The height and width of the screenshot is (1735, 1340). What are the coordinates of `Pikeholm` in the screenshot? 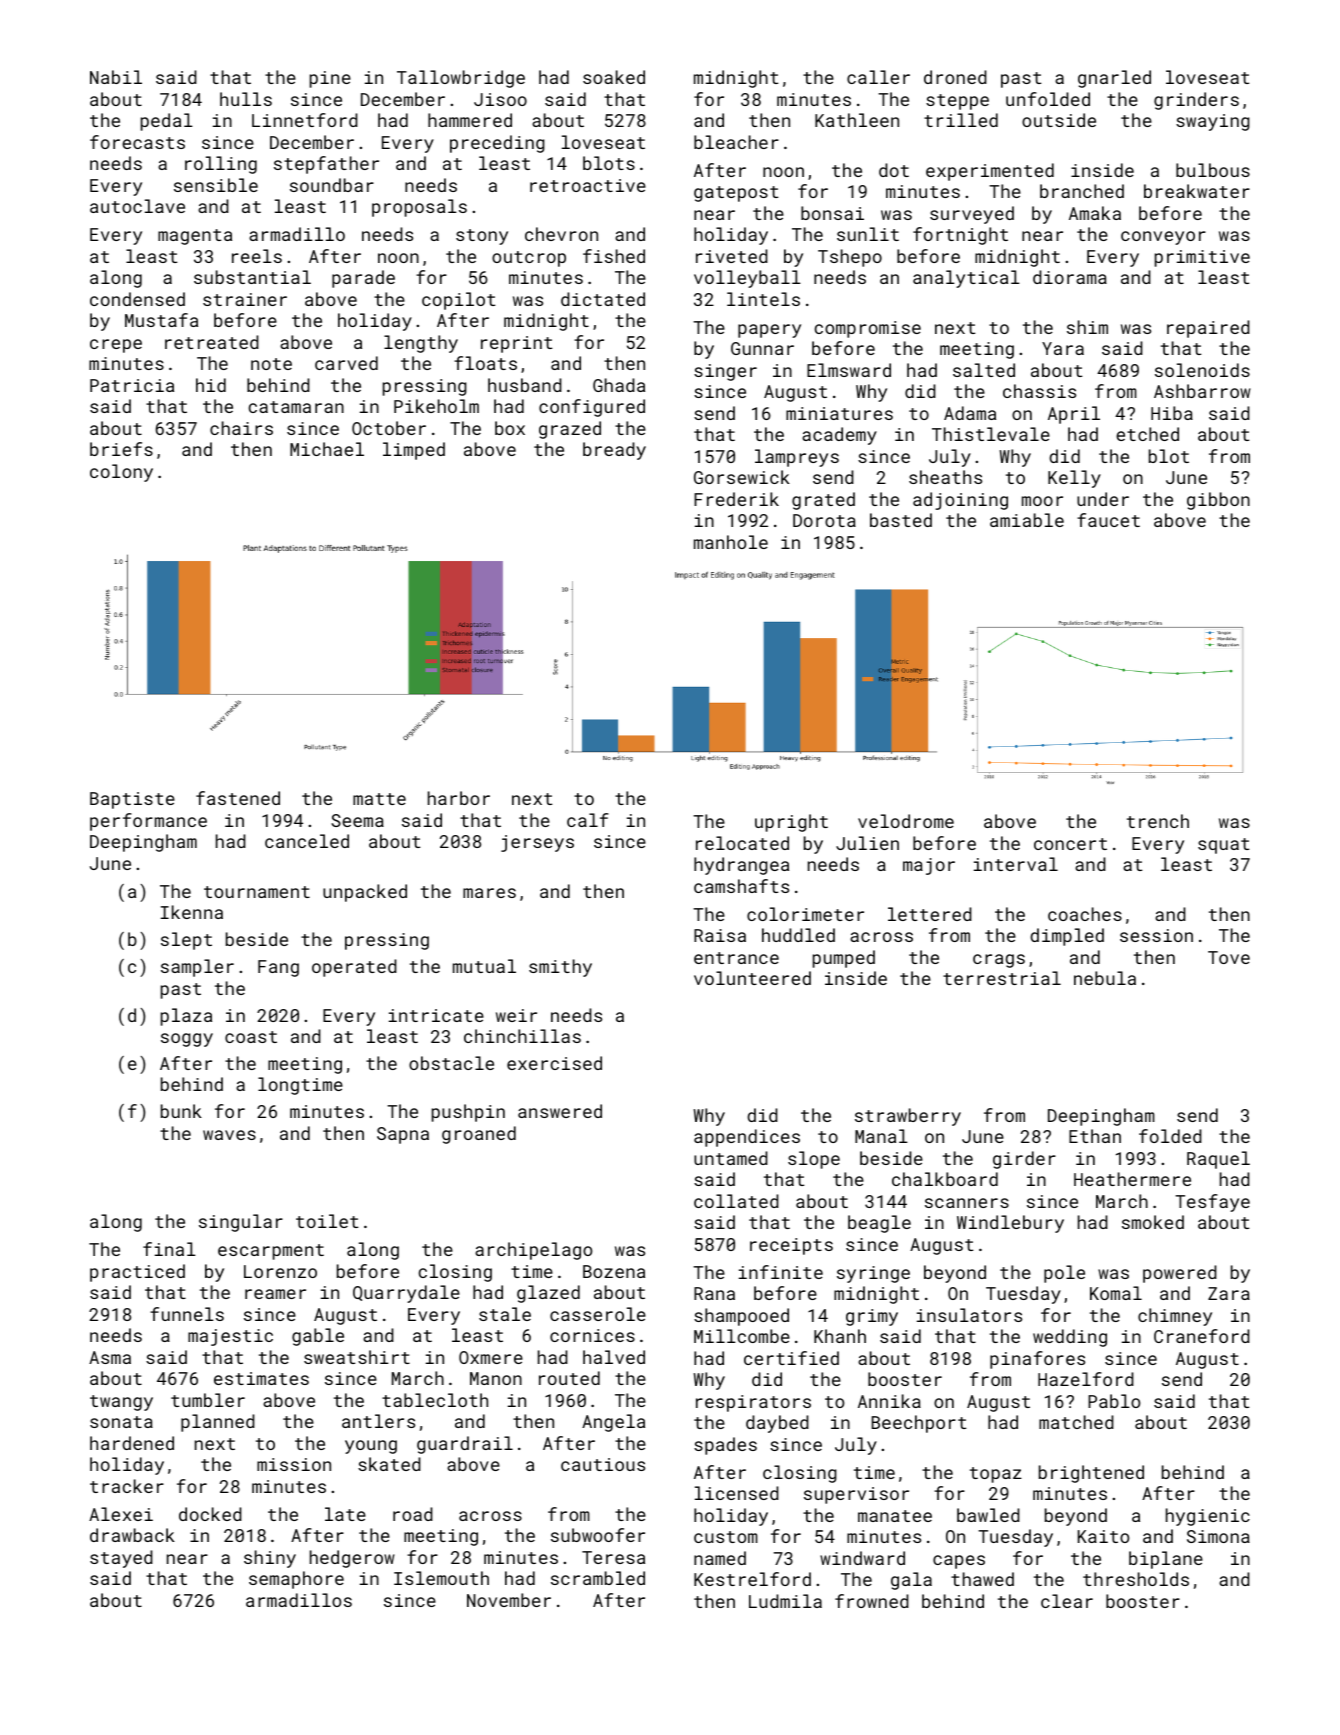 It's located at (436, 406).
